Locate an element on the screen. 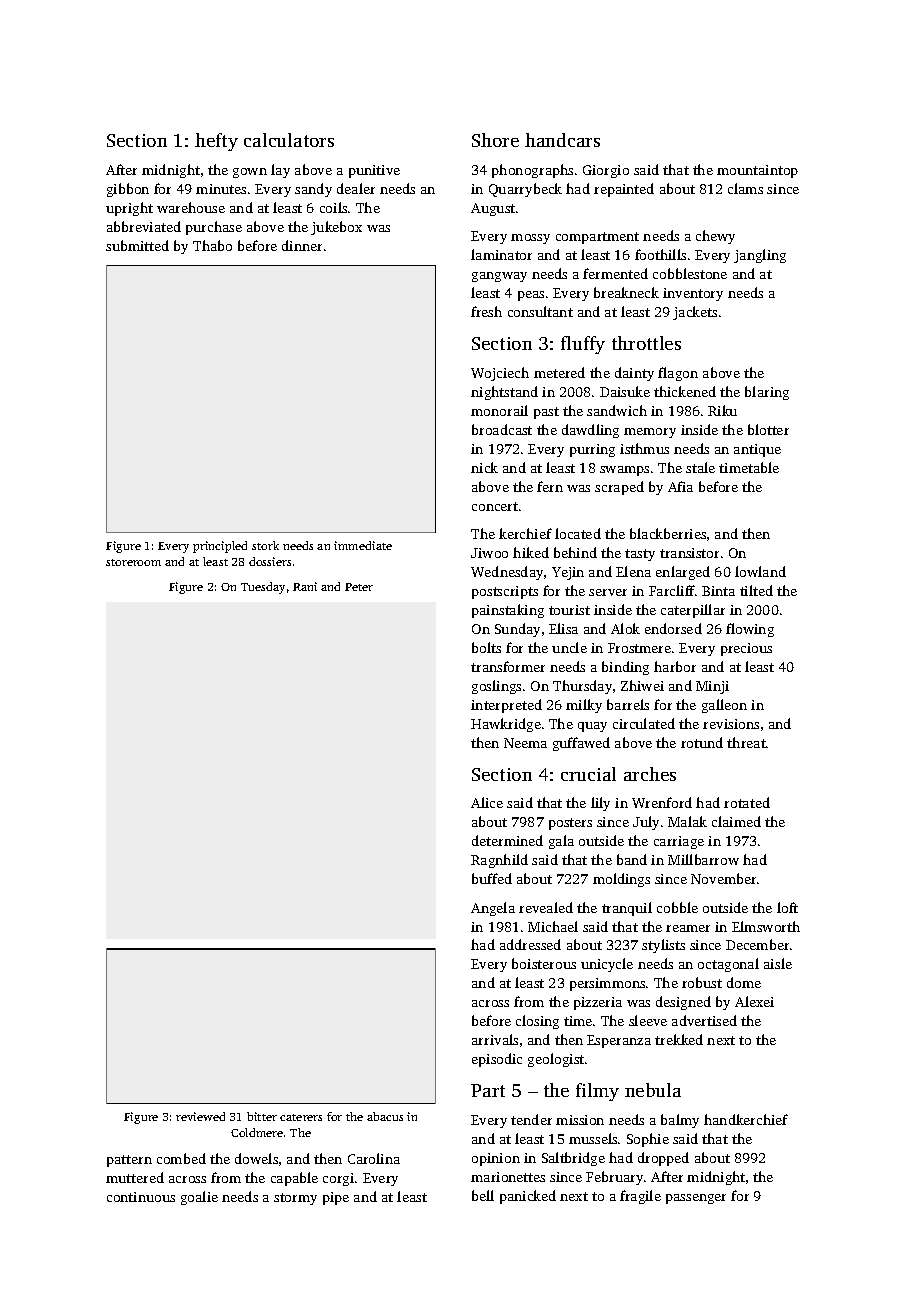 The width and height of the screenshot is (908, 1316). threat is located at coordinates (746, 742).
